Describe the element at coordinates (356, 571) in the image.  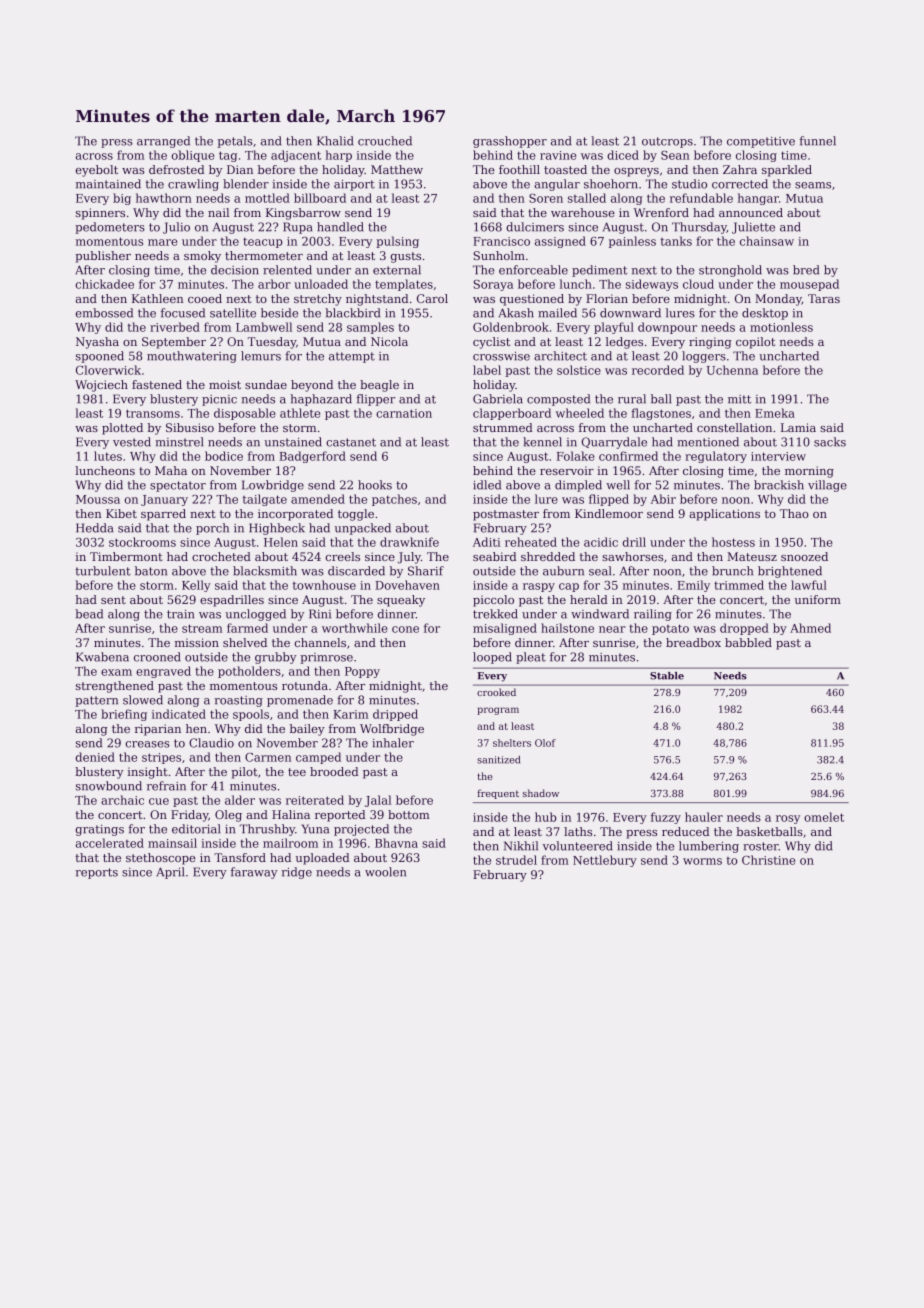
I see `discarded` at that location.
